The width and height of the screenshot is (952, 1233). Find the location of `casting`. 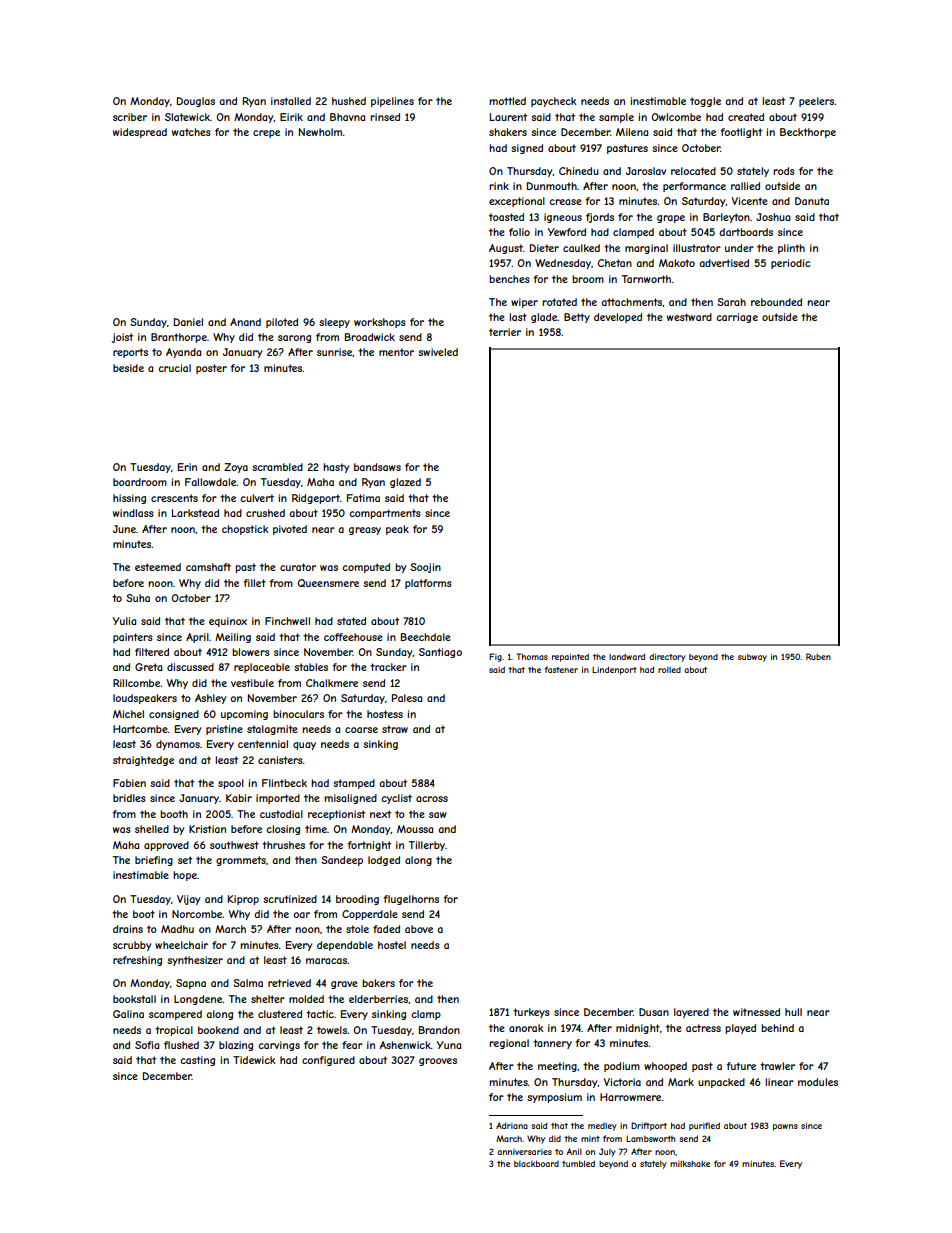

casting is located at coordinates (197, 1061).
